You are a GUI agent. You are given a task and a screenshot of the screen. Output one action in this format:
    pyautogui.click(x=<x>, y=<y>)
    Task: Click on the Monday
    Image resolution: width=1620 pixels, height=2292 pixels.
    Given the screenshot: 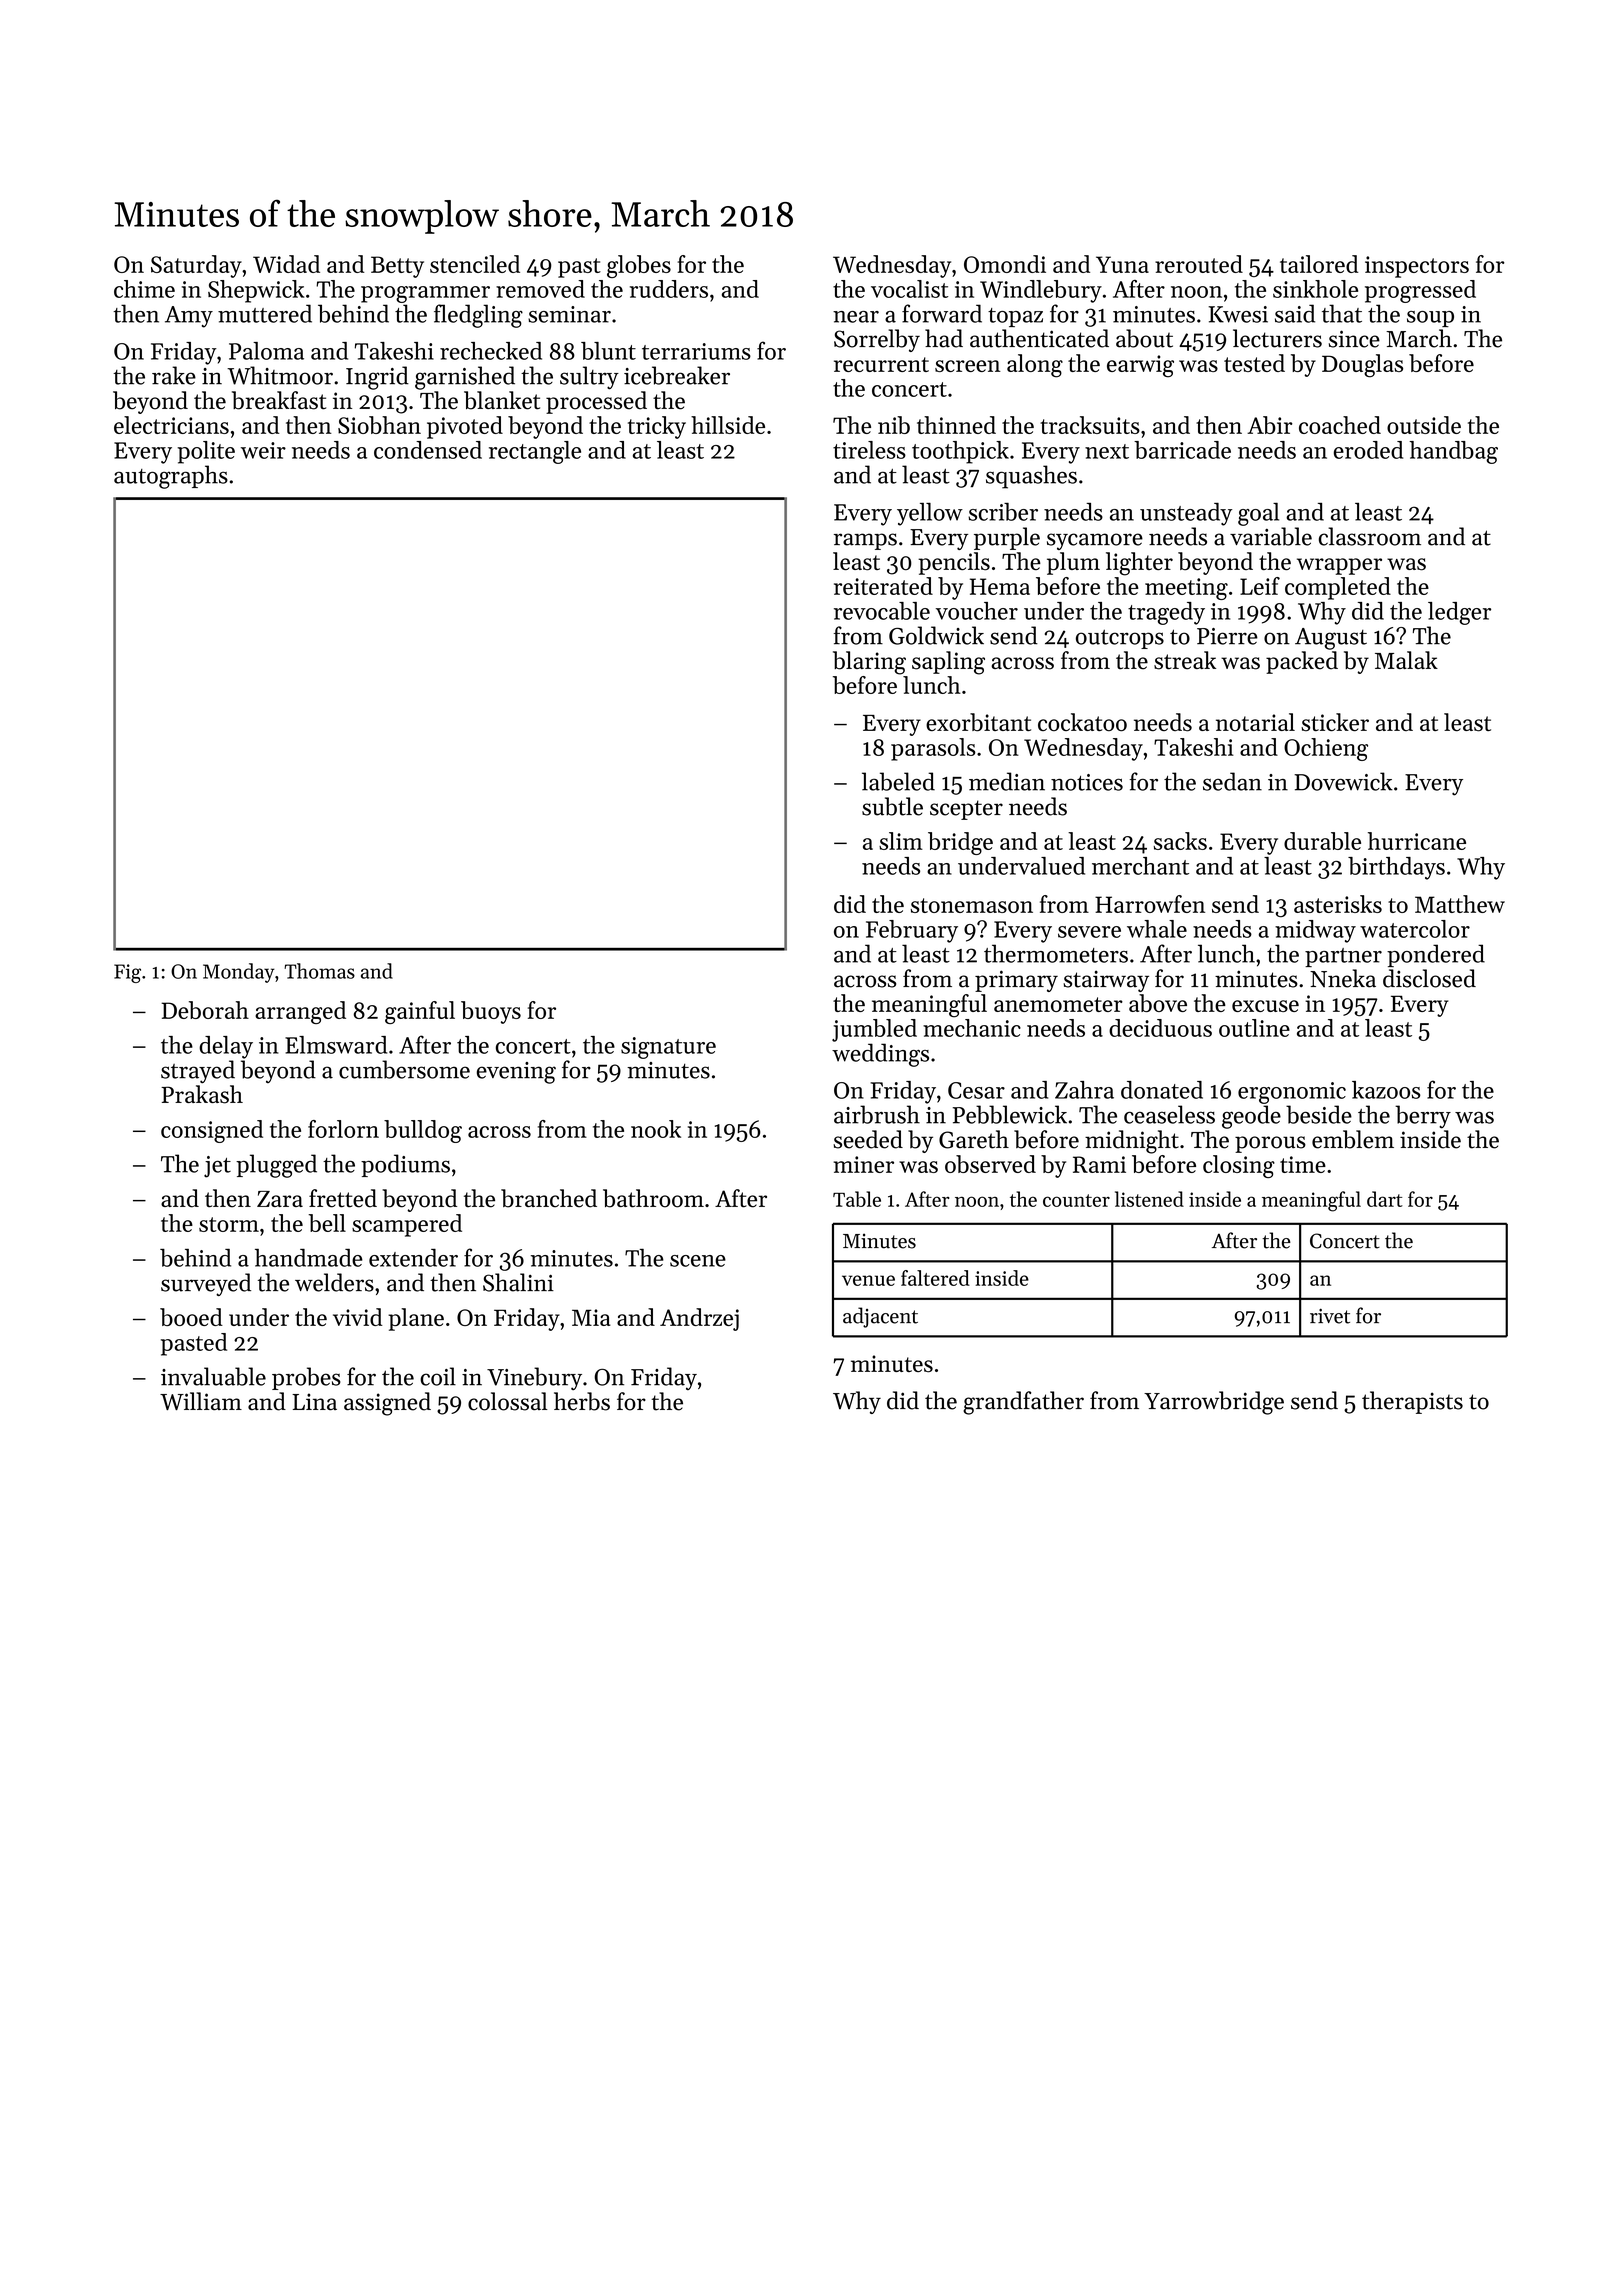 What is the action you would take?
    pyautogui.click(x=239, y=973)
